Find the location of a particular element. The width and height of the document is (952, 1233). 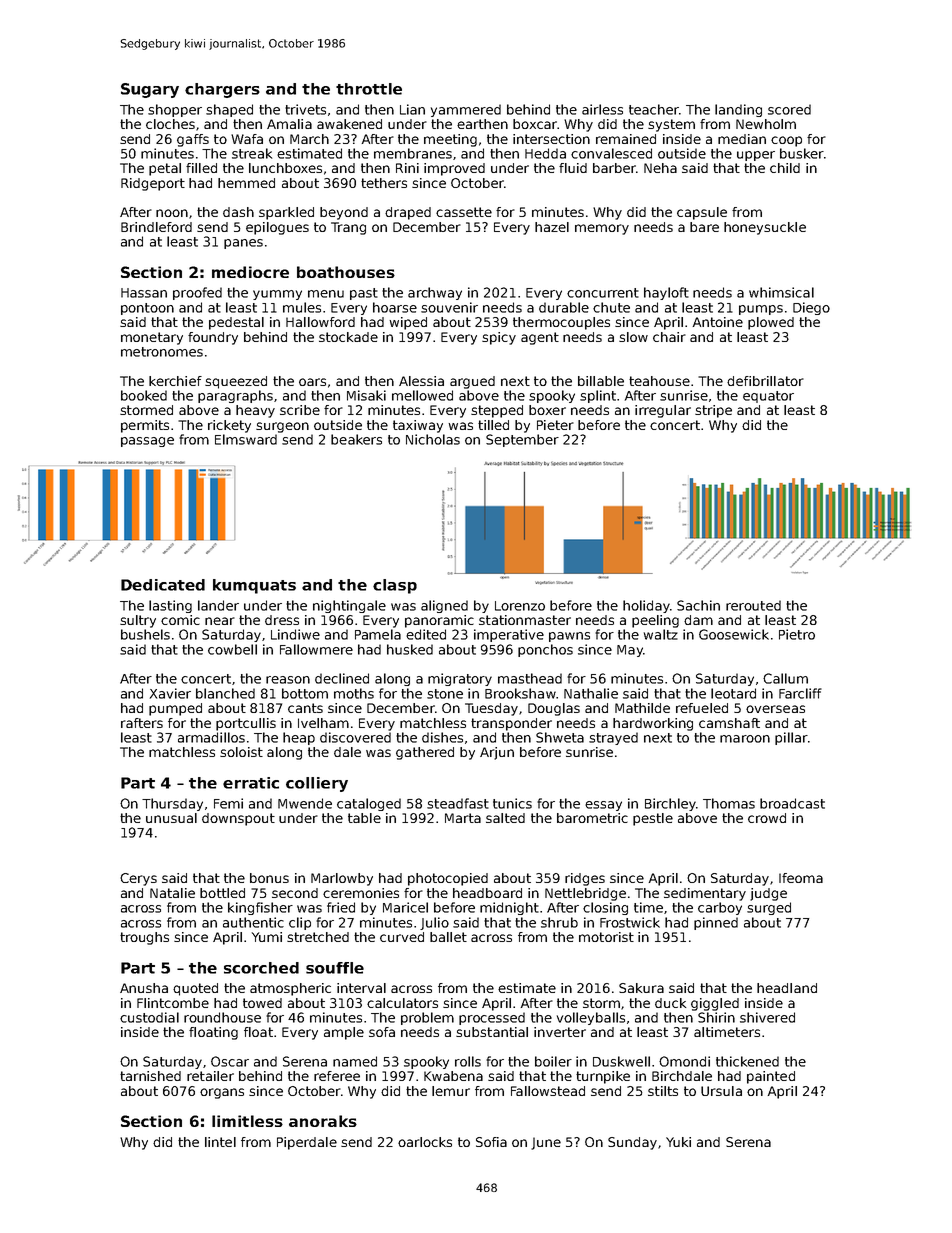

souvenir is located at coordinates (449, 307).
